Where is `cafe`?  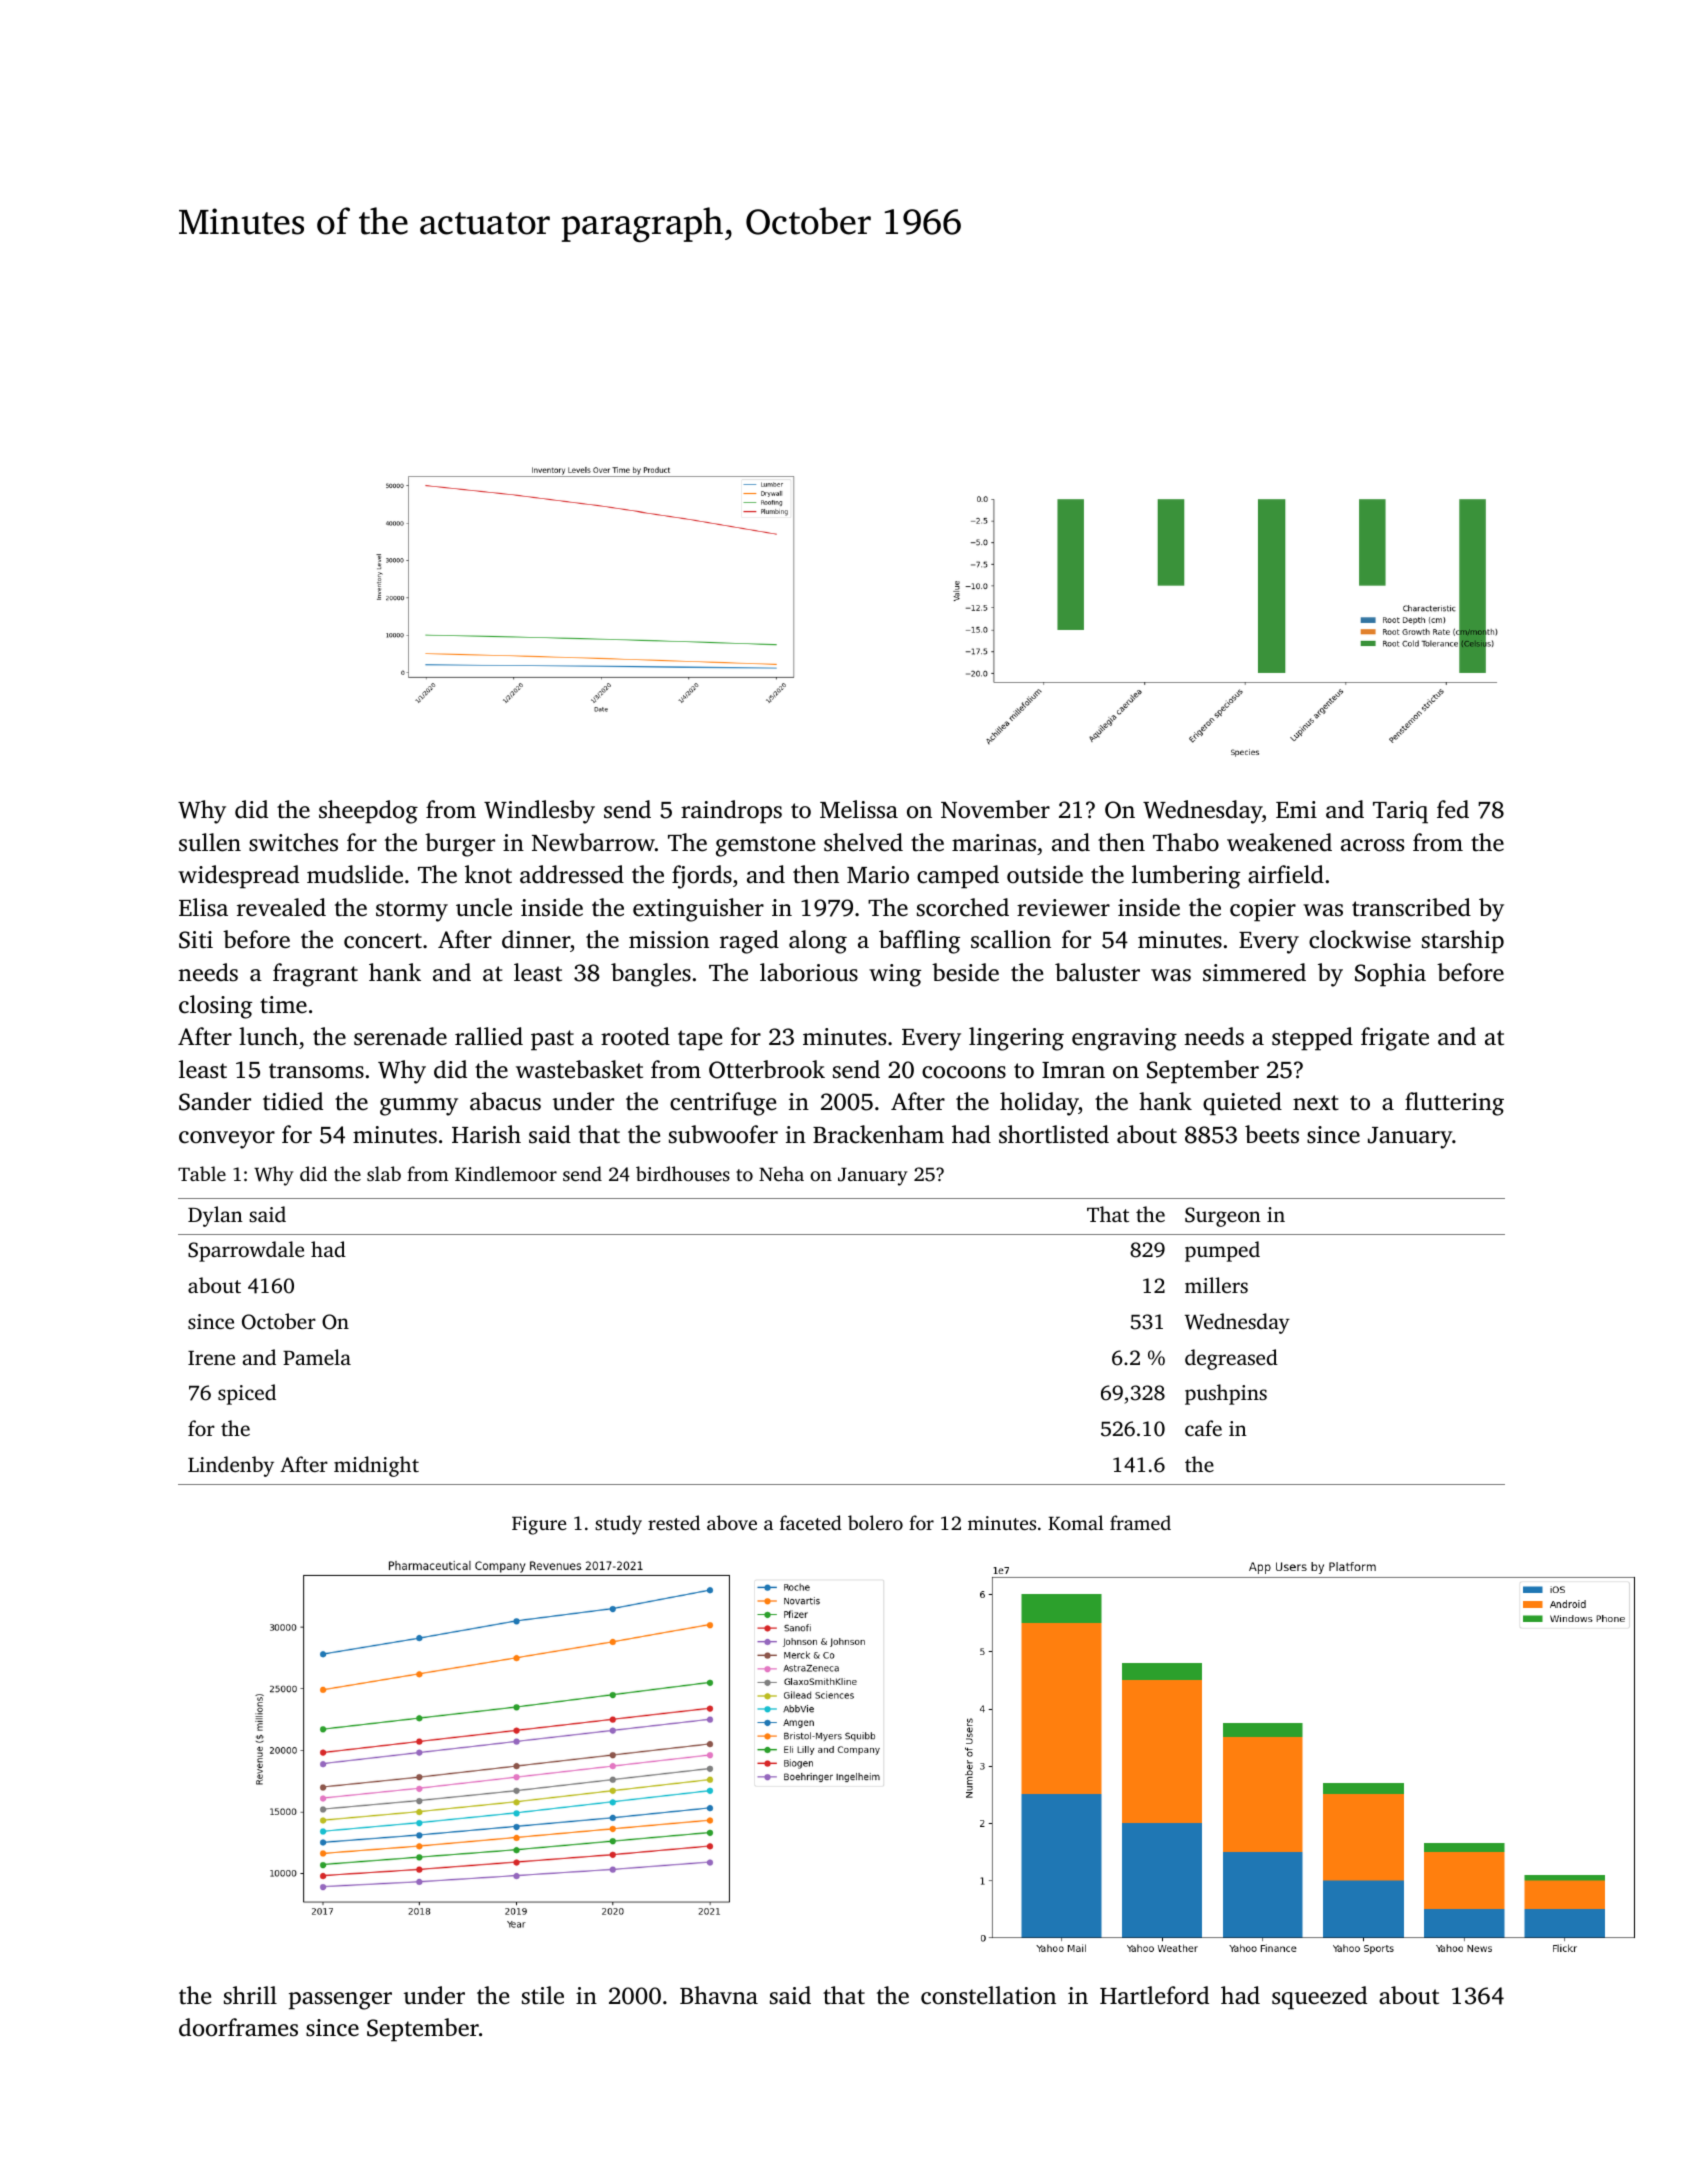 cafe is located at coordinates (1203, 1428).
